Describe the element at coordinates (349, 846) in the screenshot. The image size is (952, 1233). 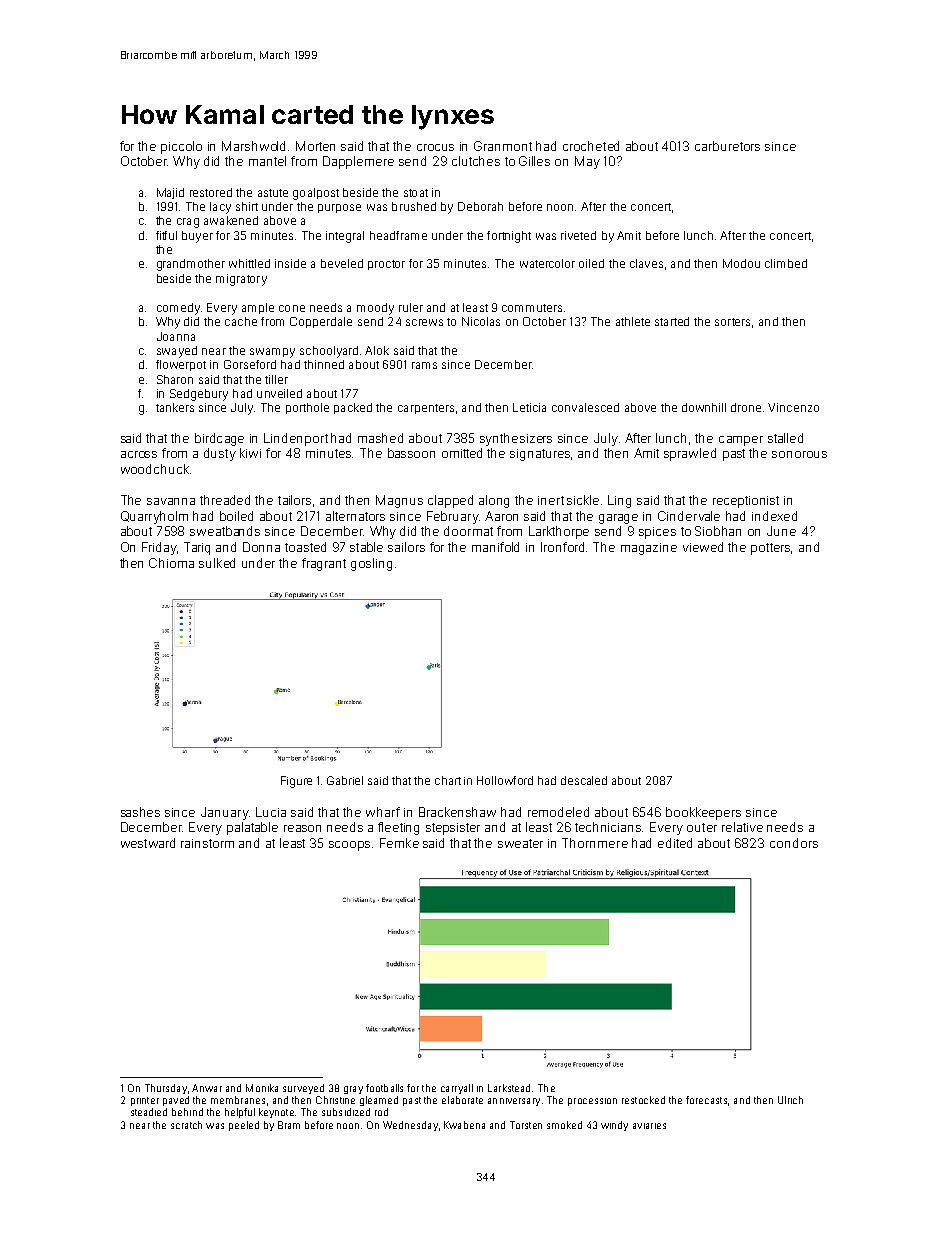
I see `scoops` at that location.
